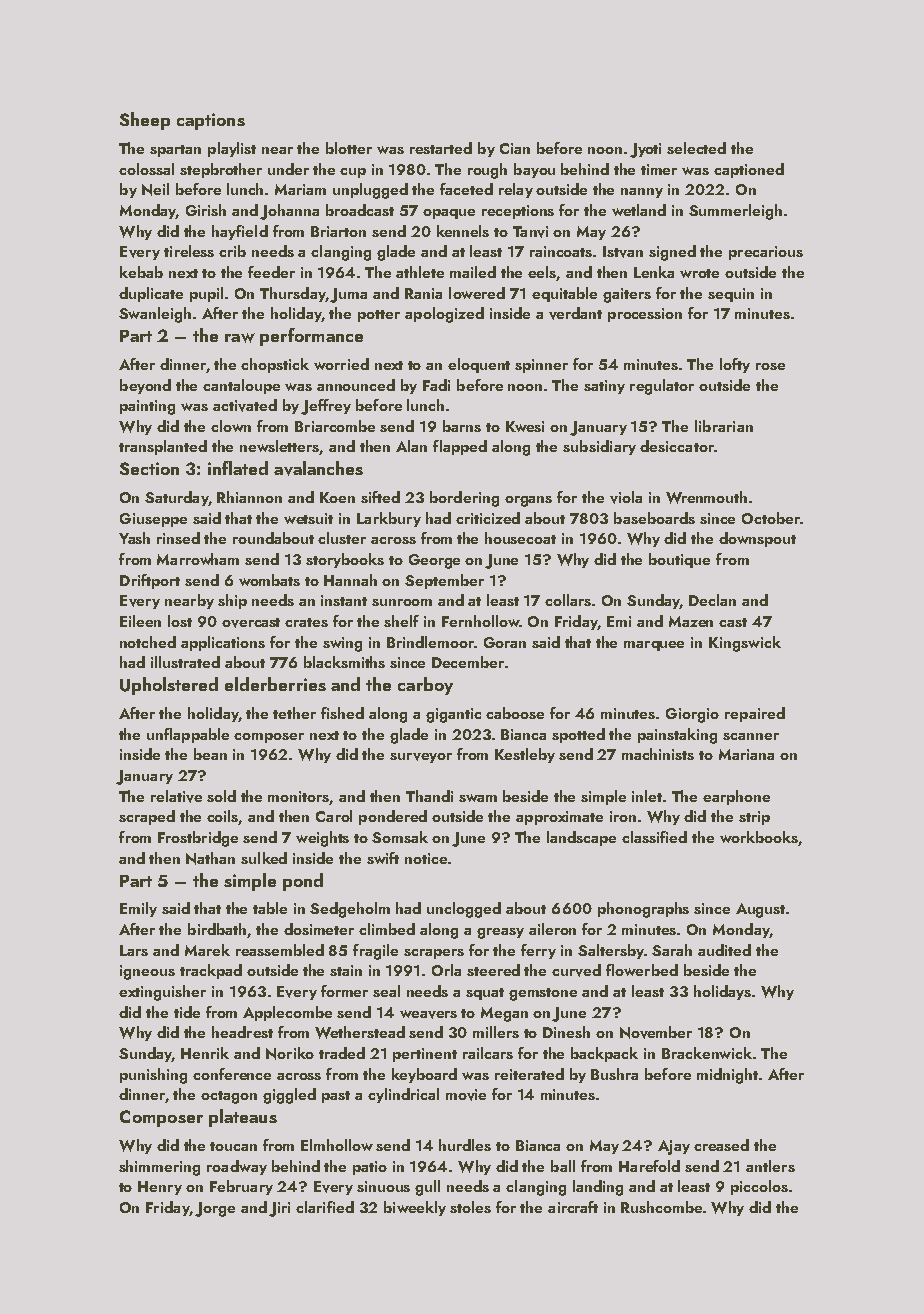 The image size is (924, 1314). I want to click on shimmering, so click(159, 1168).
